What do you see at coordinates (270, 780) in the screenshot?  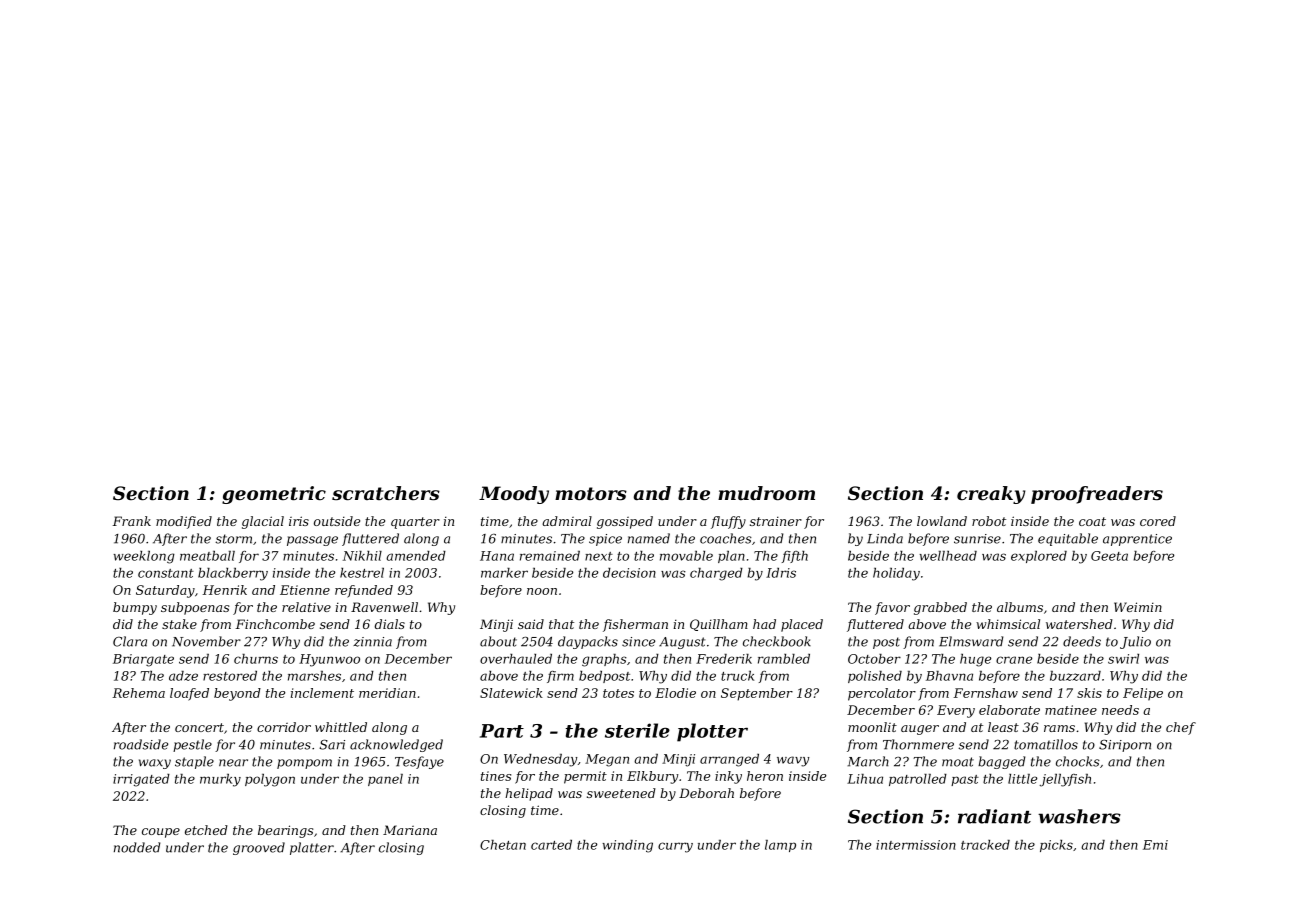 I see `polygon` at bounding box center [270, 780].
